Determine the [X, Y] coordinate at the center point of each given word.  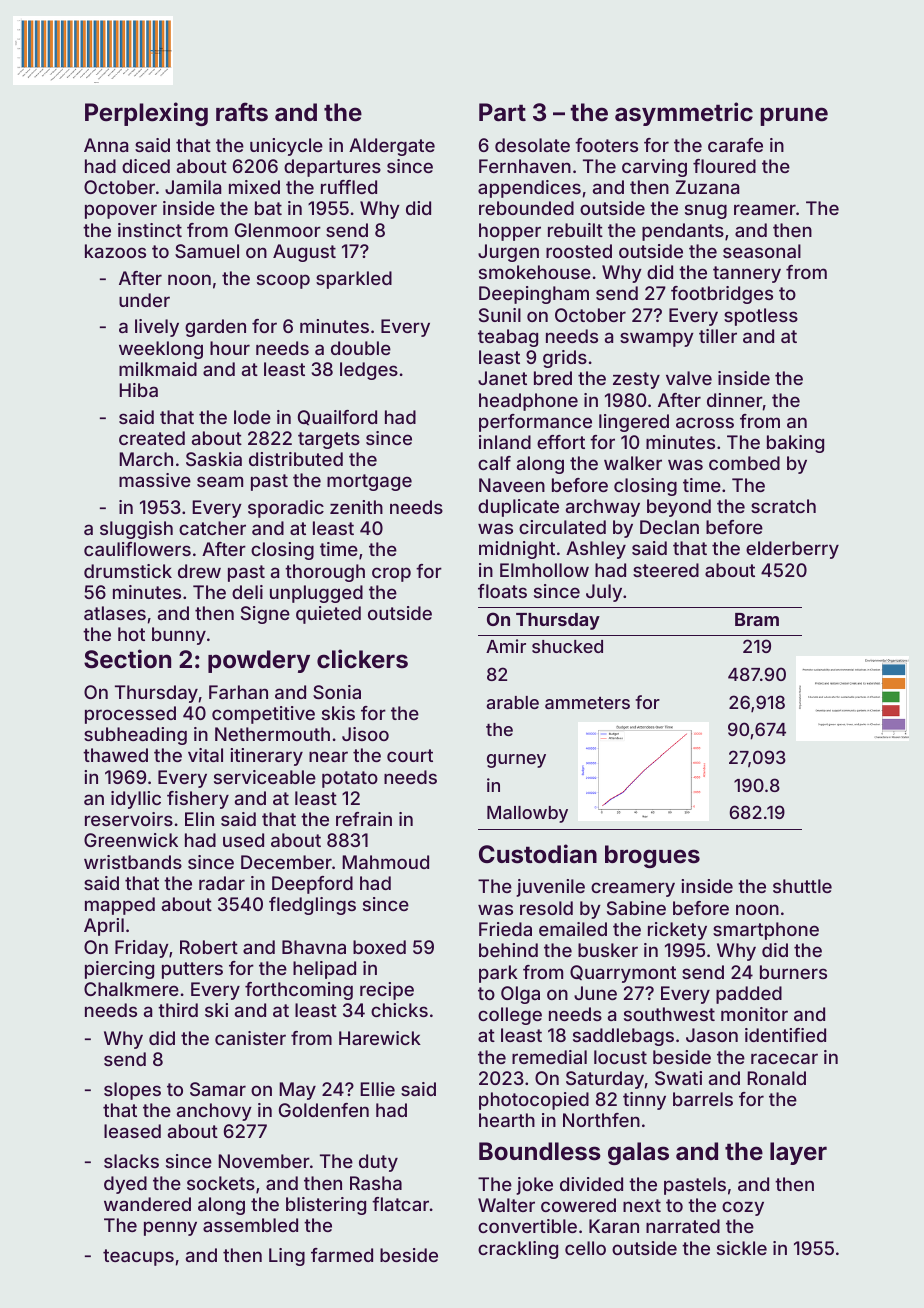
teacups [138, 1257]
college [510, 1016]
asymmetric [684, 114]
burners [793, 972]
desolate [532, 145]
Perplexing [146, 114]
